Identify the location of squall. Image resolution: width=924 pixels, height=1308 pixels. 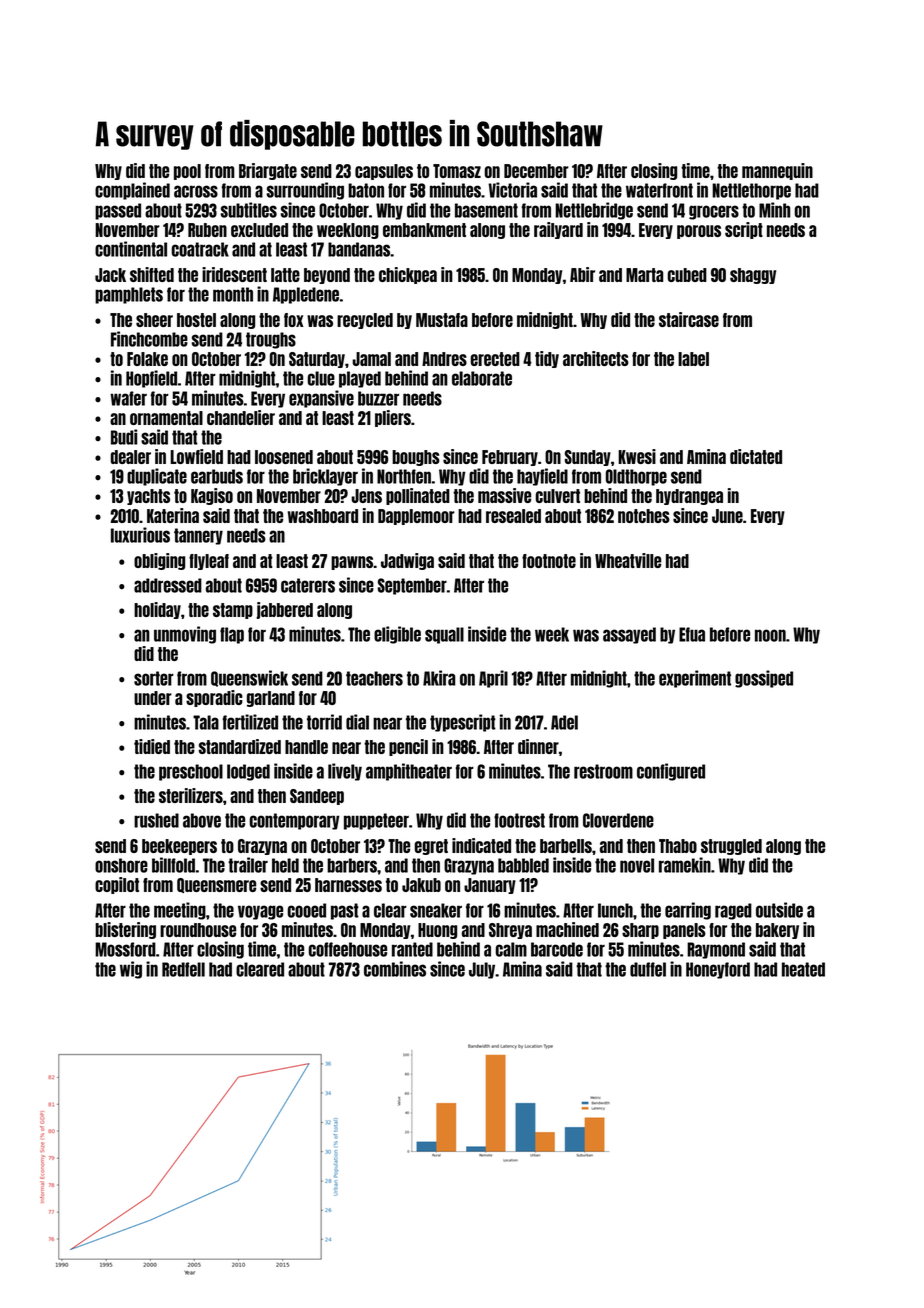
(444, 635).
